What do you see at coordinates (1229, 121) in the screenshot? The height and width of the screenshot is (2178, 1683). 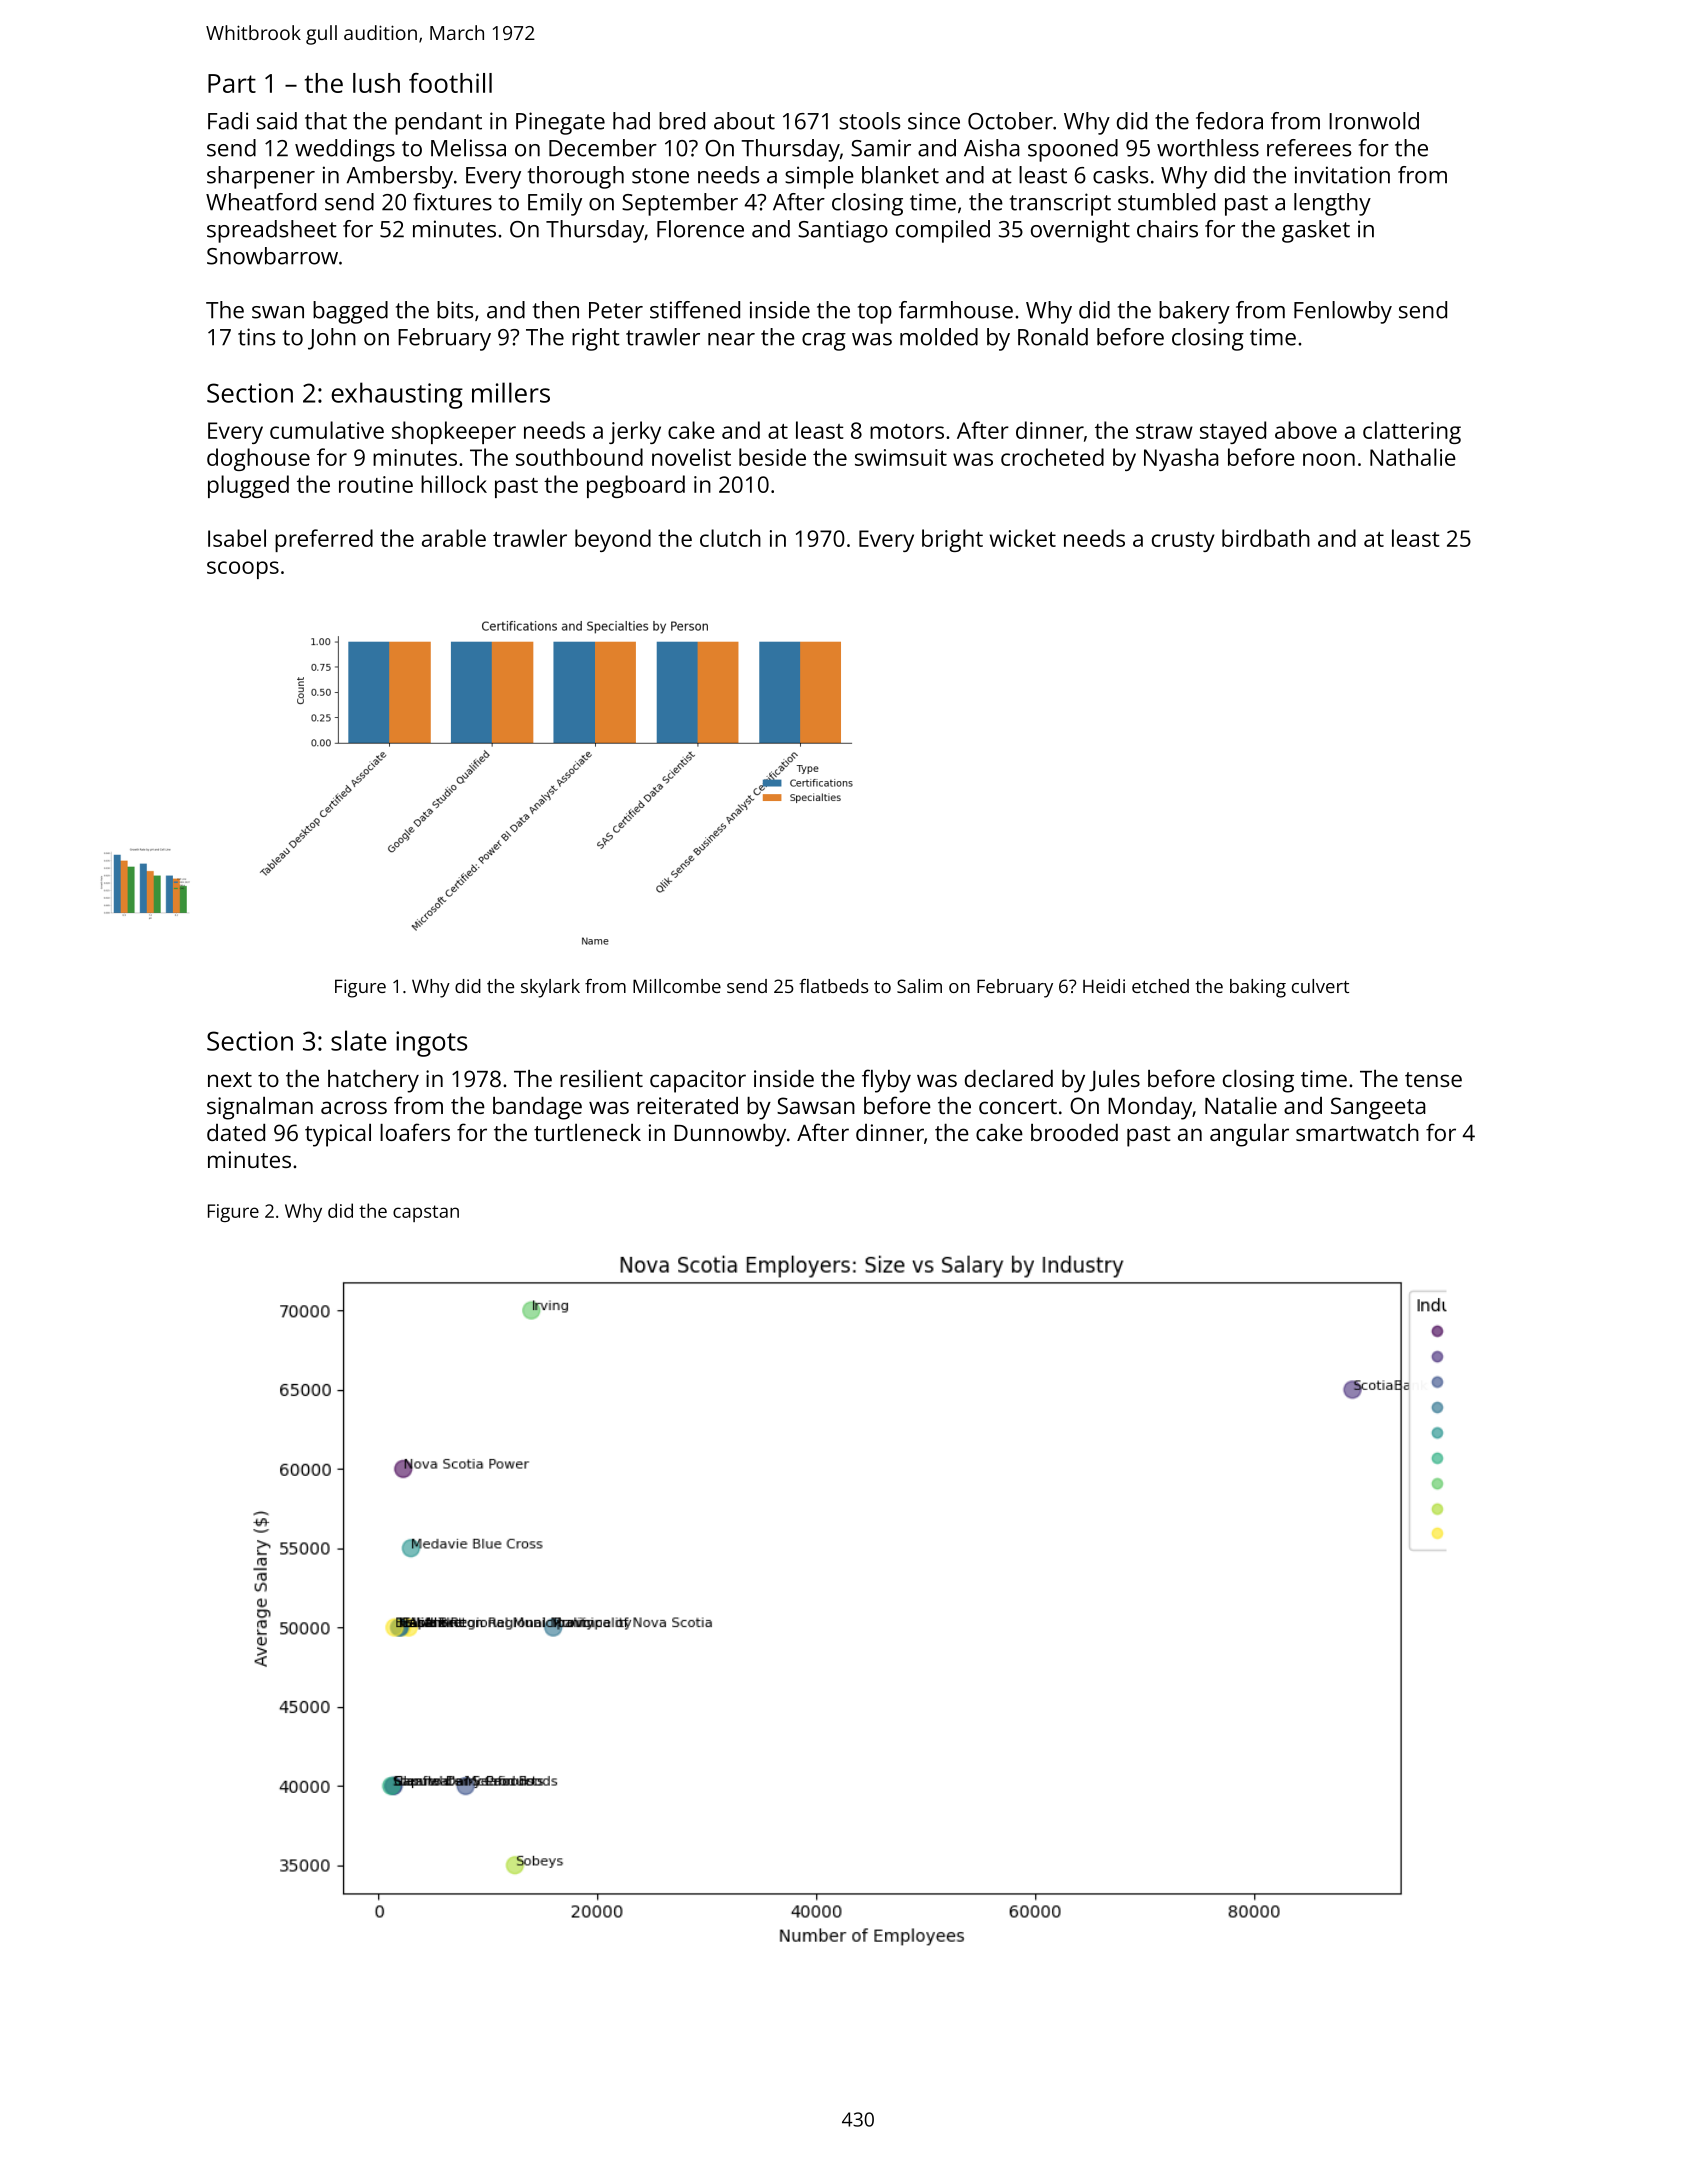 I see `fedora` at bounding box center [1229, 121].
